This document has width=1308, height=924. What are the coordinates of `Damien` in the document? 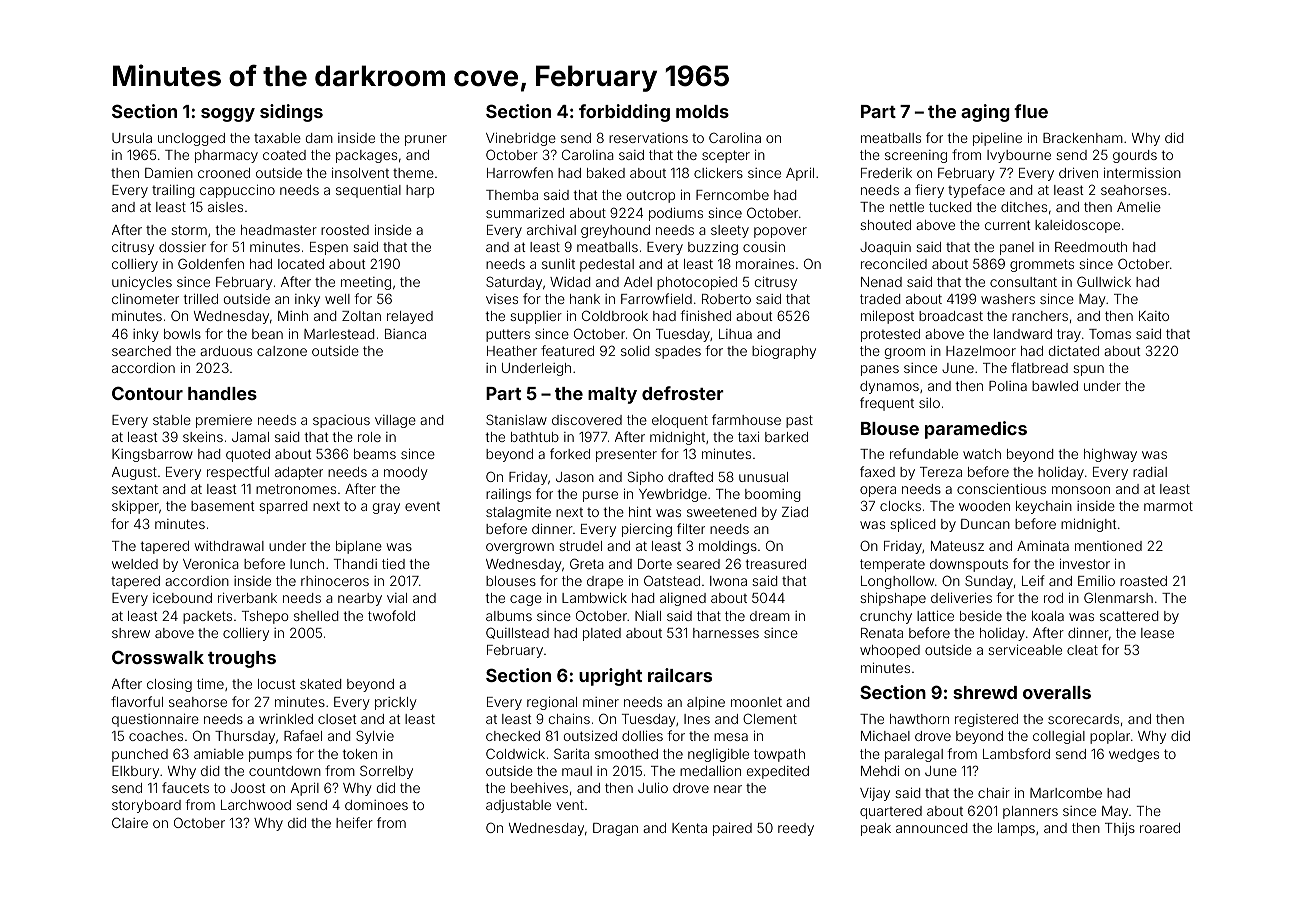 It's located at (169, 172).
